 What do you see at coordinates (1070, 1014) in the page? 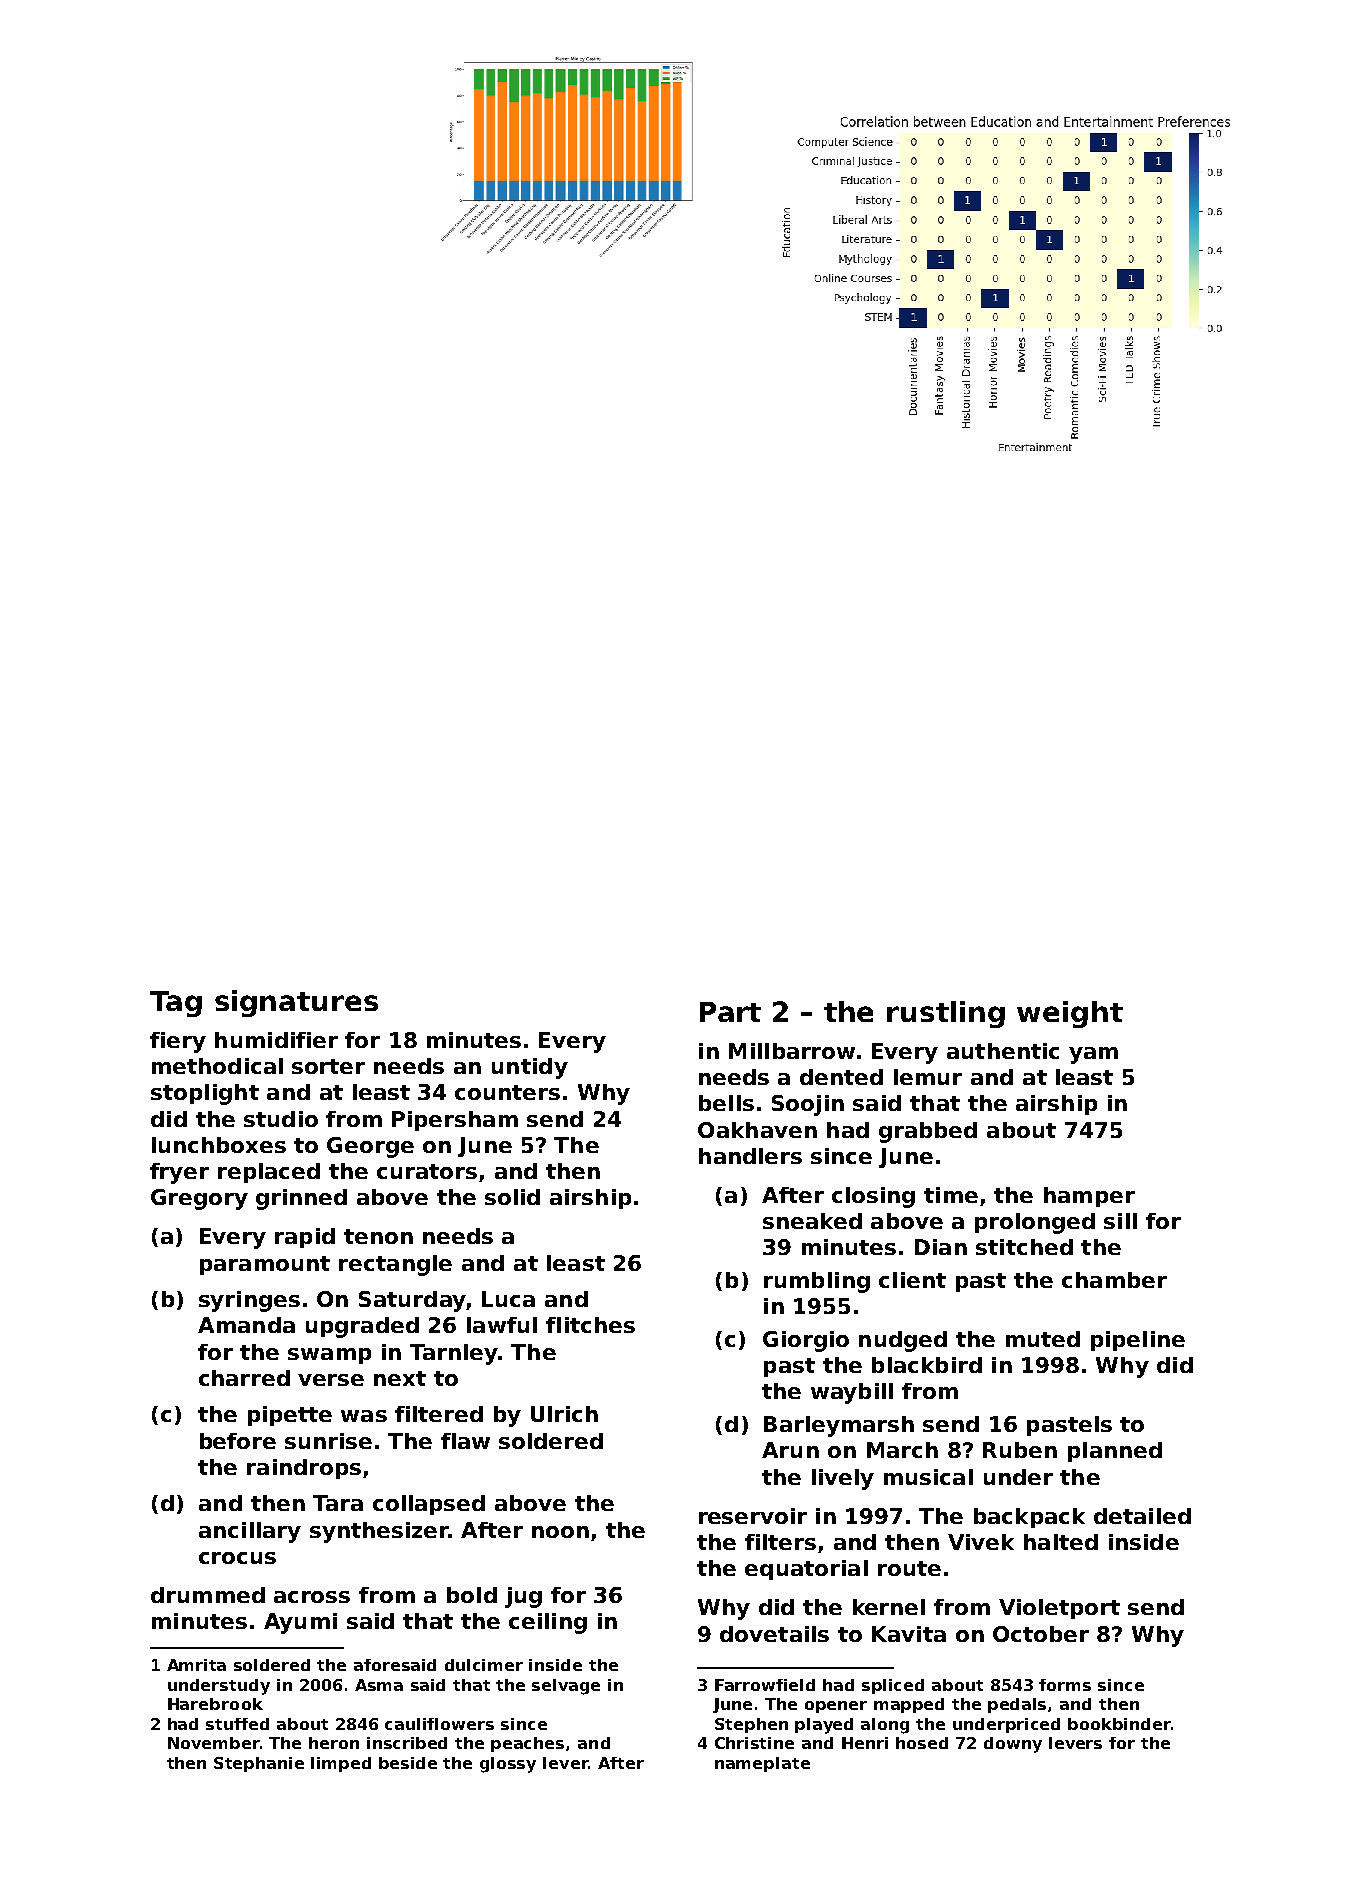
I see `weight` at bounding box center [1070, 1014].
